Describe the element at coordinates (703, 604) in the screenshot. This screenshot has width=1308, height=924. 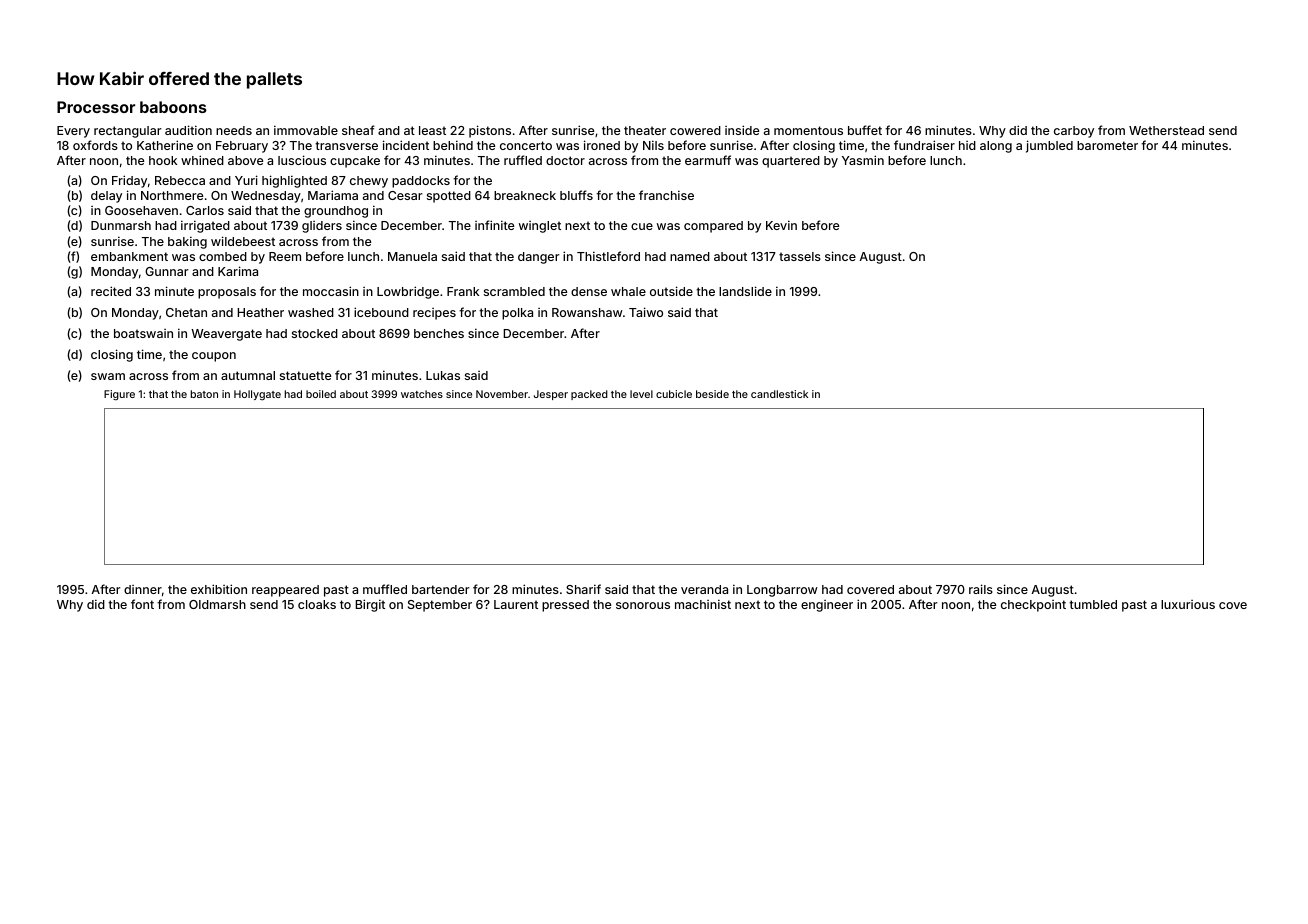
I see `machinist` at that location.
